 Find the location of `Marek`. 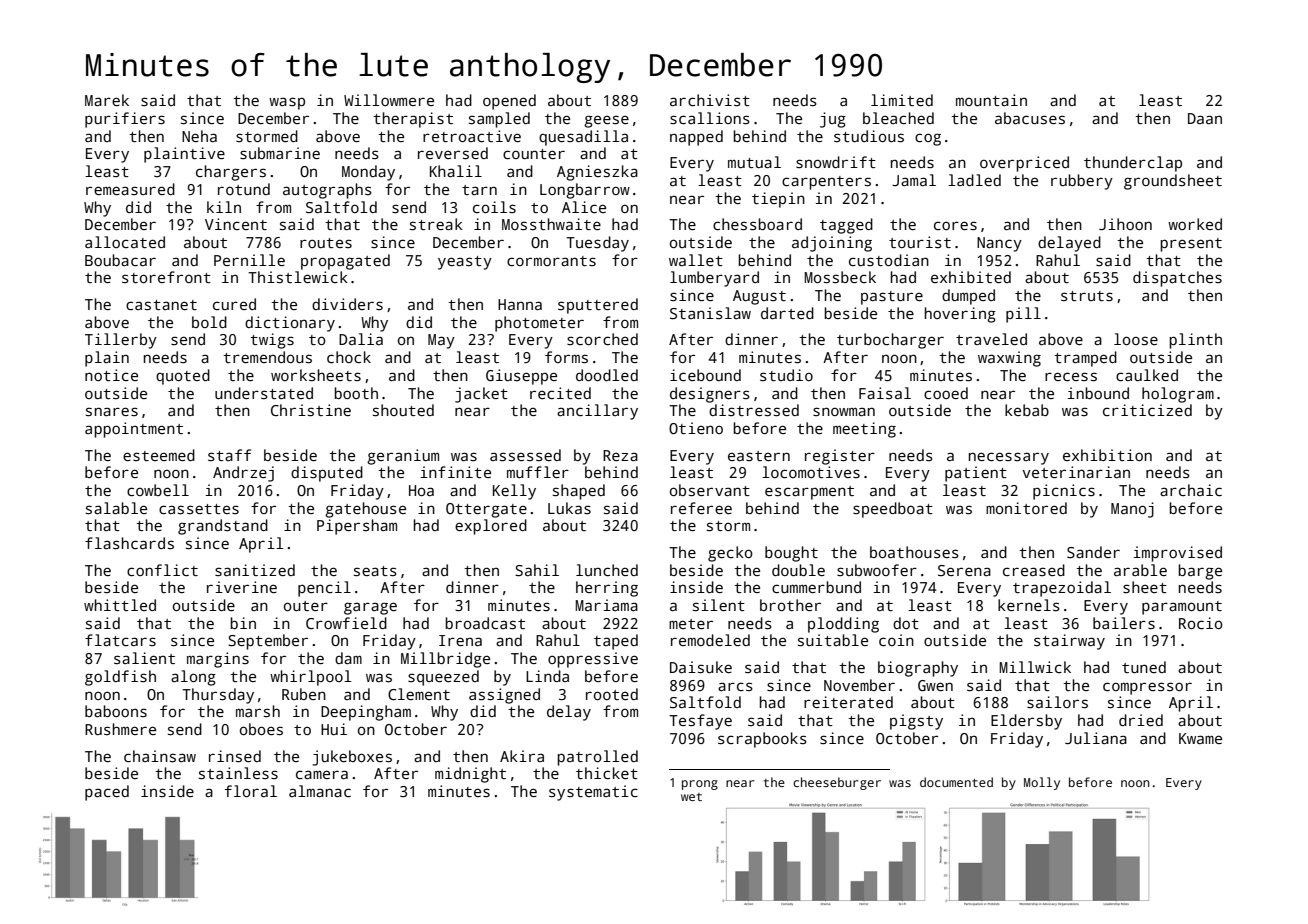

Marek is located at coordinates (107, 100).
